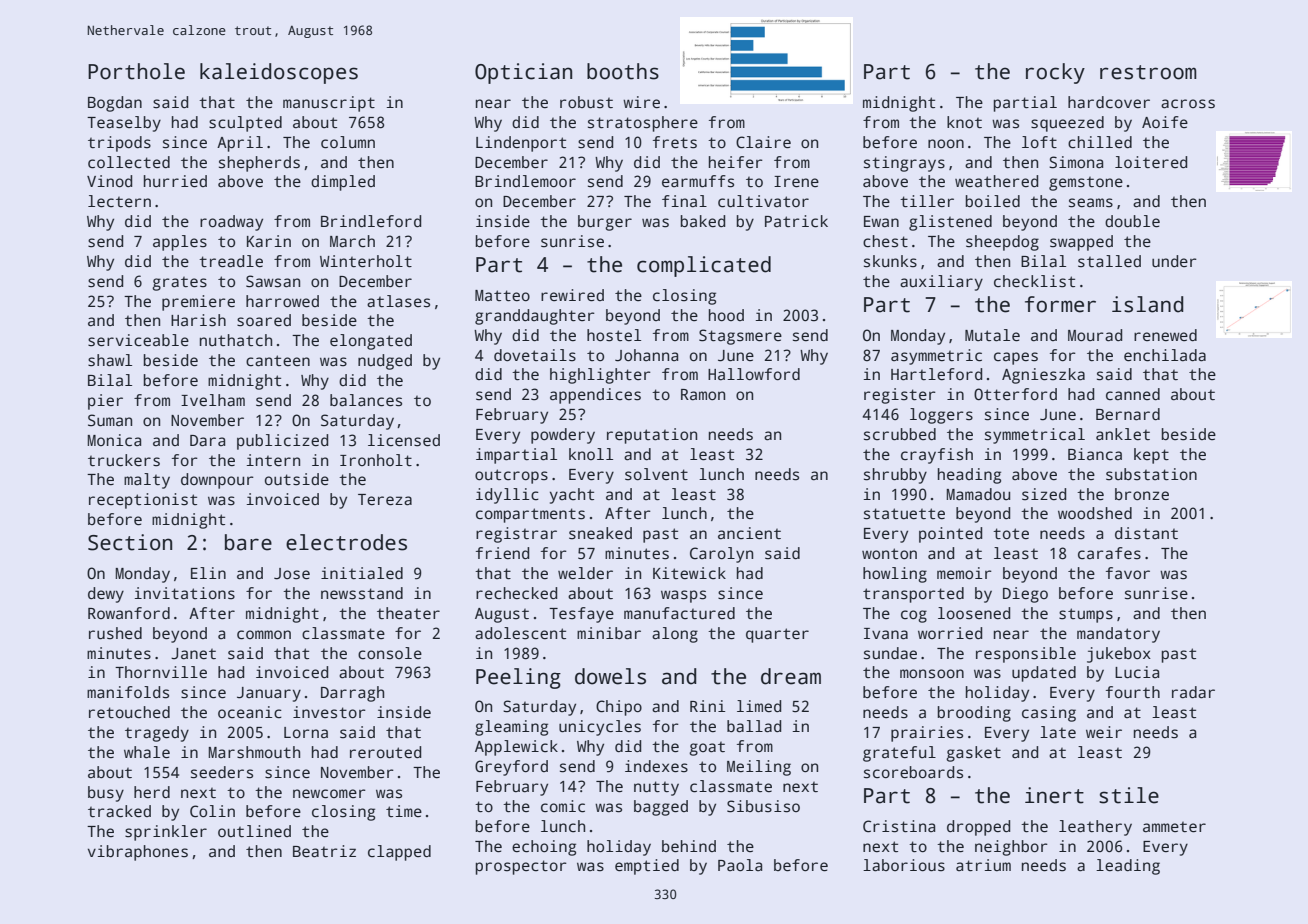 The width and height of the screenshot is (1308, 924). Describe the element at coordinates (1165, 335) in the screenshot. I see `renewed` at that location.
